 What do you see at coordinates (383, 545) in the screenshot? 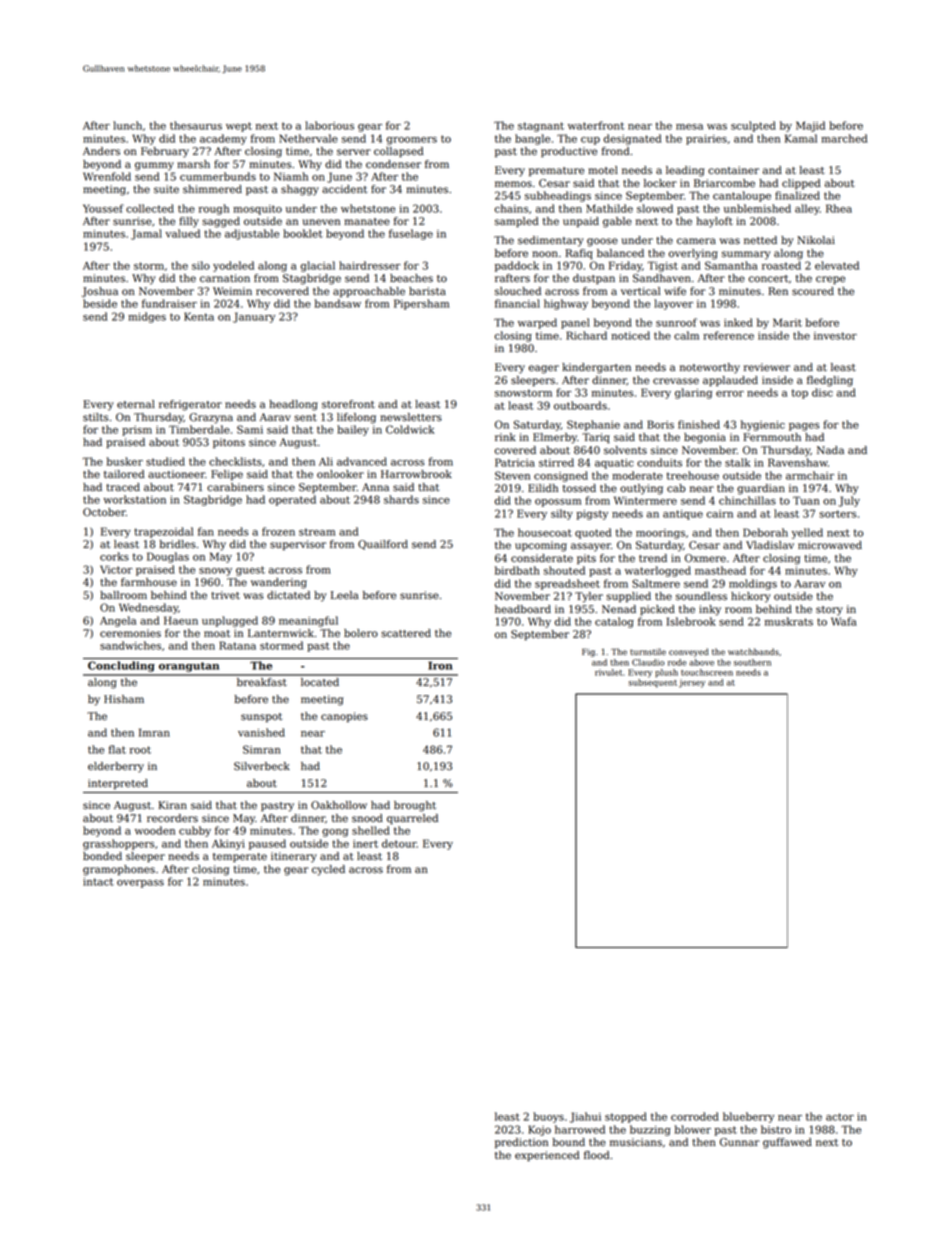
I see `Quailford` at bounding box center [383, 545].
